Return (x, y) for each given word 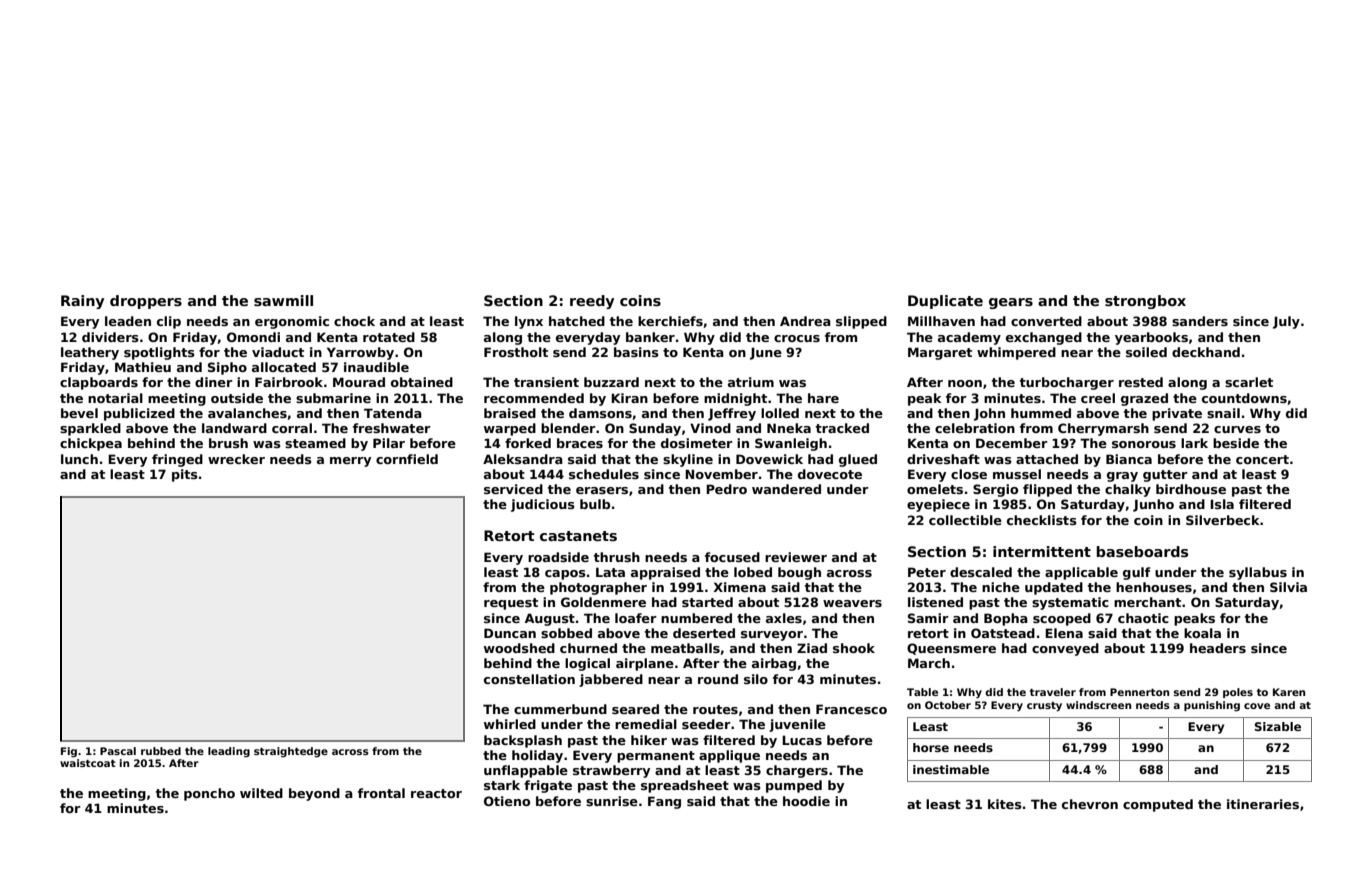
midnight (735, 399)
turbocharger (1067, 383)
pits (185, 475)
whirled (510, 724)
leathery (90, 353)
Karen (1289, 692)
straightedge (291, 752)
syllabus (1258, 573)
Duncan (510, 633)
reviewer (796, 557)
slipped (861, 322)
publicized (139, 414)
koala (1202, 633)
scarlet (1249, 382)
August (550, 619)
